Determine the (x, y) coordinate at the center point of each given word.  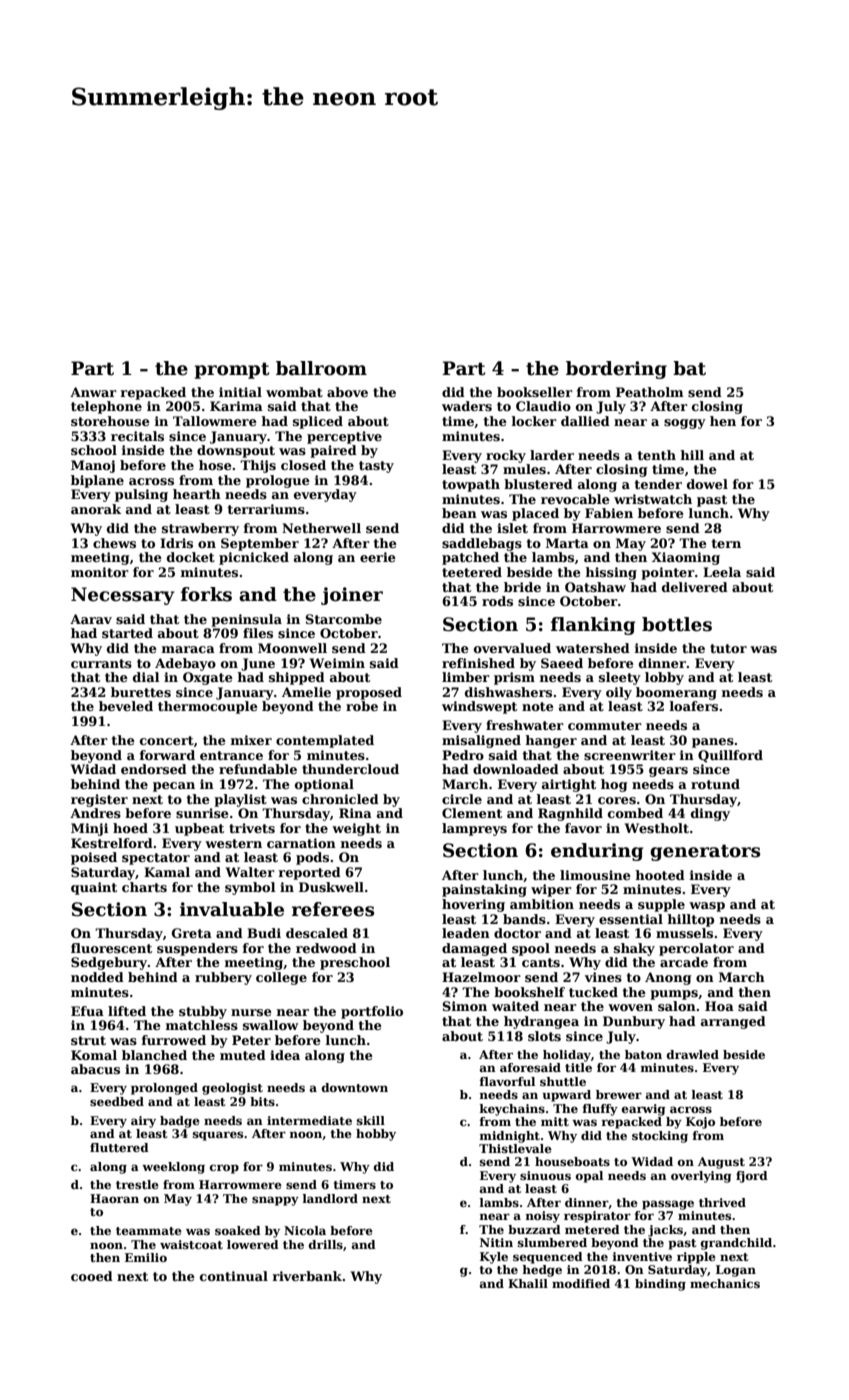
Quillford (730, 756)
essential (631, 919)
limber (466, 677)
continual (234, 1276)
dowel (707, 484)
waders (467, 406)
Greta (192, 933)
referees (333, 909)
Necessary (123, 596)
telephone (106, 407)
